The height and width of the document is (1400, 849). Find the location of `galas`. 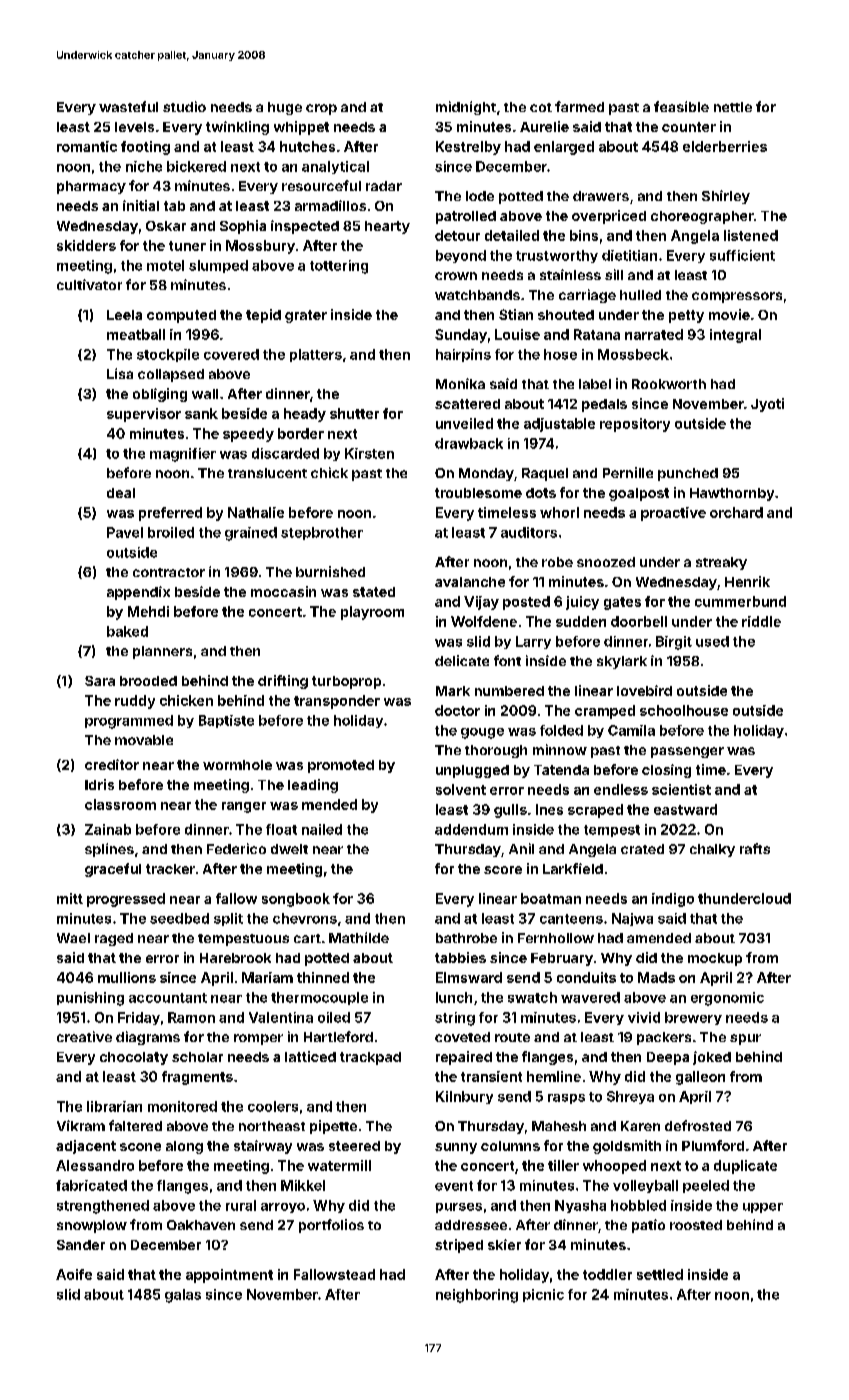

galas is located at coordinates (183, 1296).
